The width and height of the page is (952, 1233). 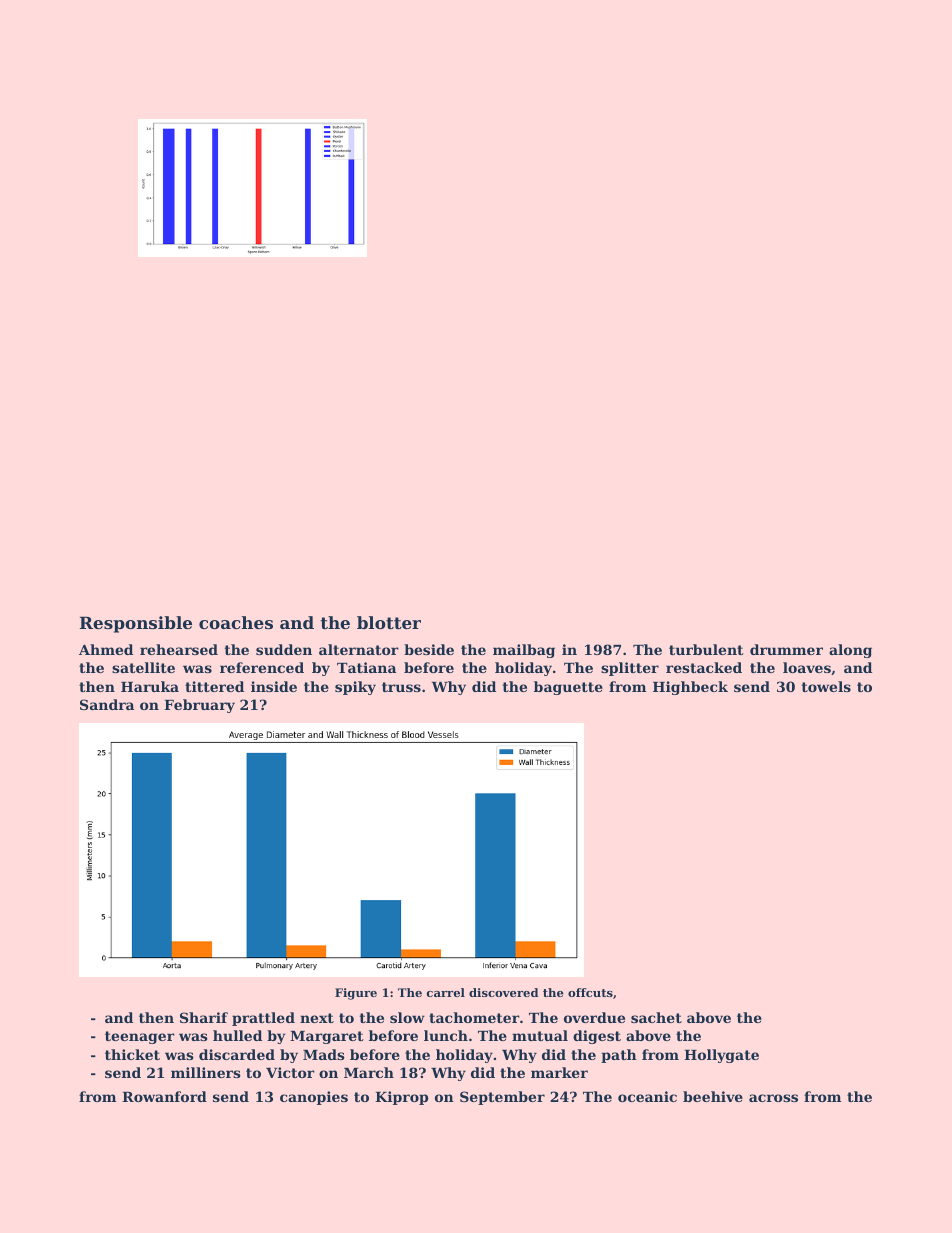 What do you see at coordinates (690, 688) in the page?
I see `Highbeck` at bounding box center [690, 688].
